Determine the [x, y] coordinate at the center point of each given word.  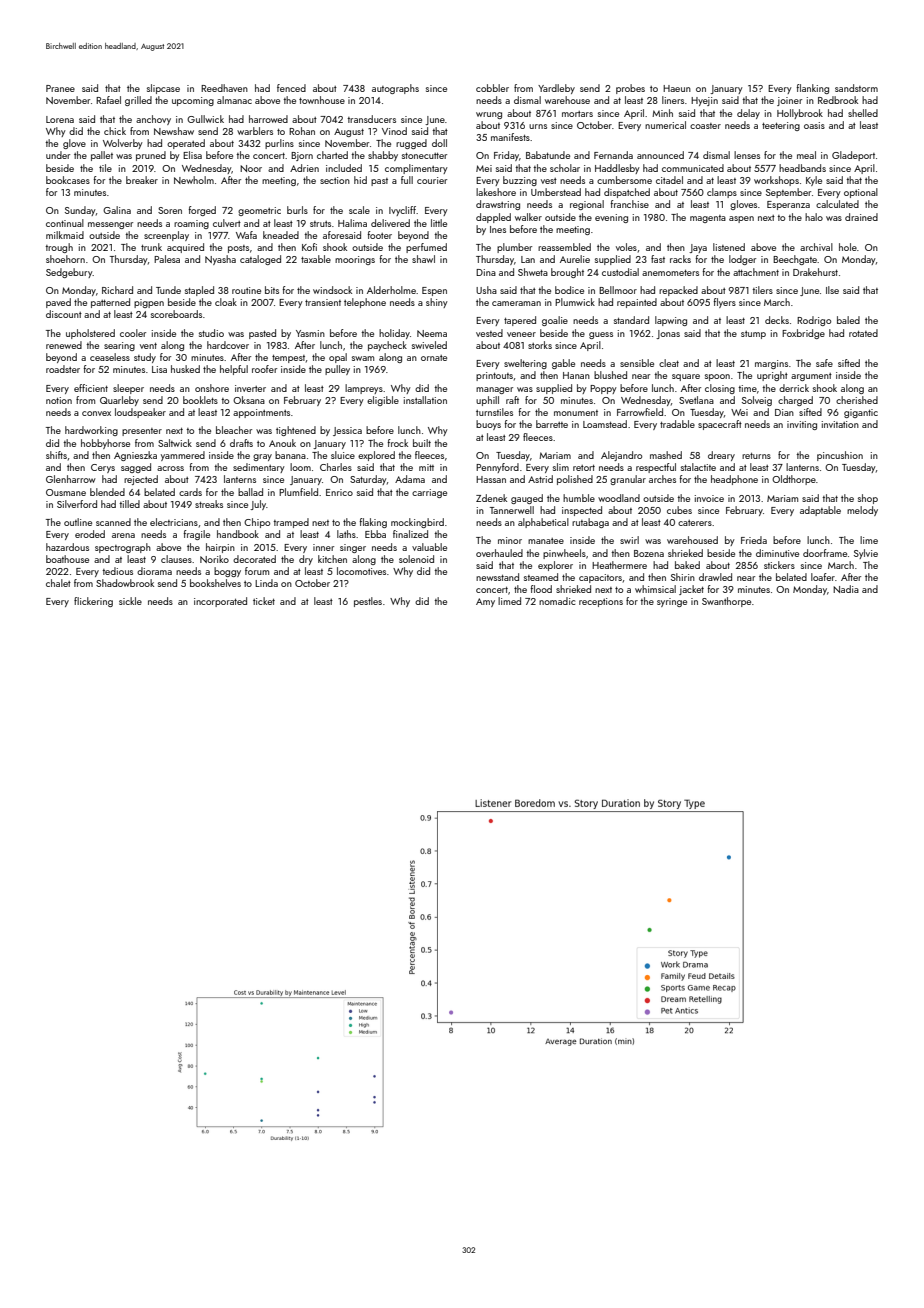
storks [540, 345]
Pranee [60, 88]
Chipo [257, 523]
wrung [489, 115]
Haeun [677, 88]
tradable [677, 424]
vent [148, 346]
